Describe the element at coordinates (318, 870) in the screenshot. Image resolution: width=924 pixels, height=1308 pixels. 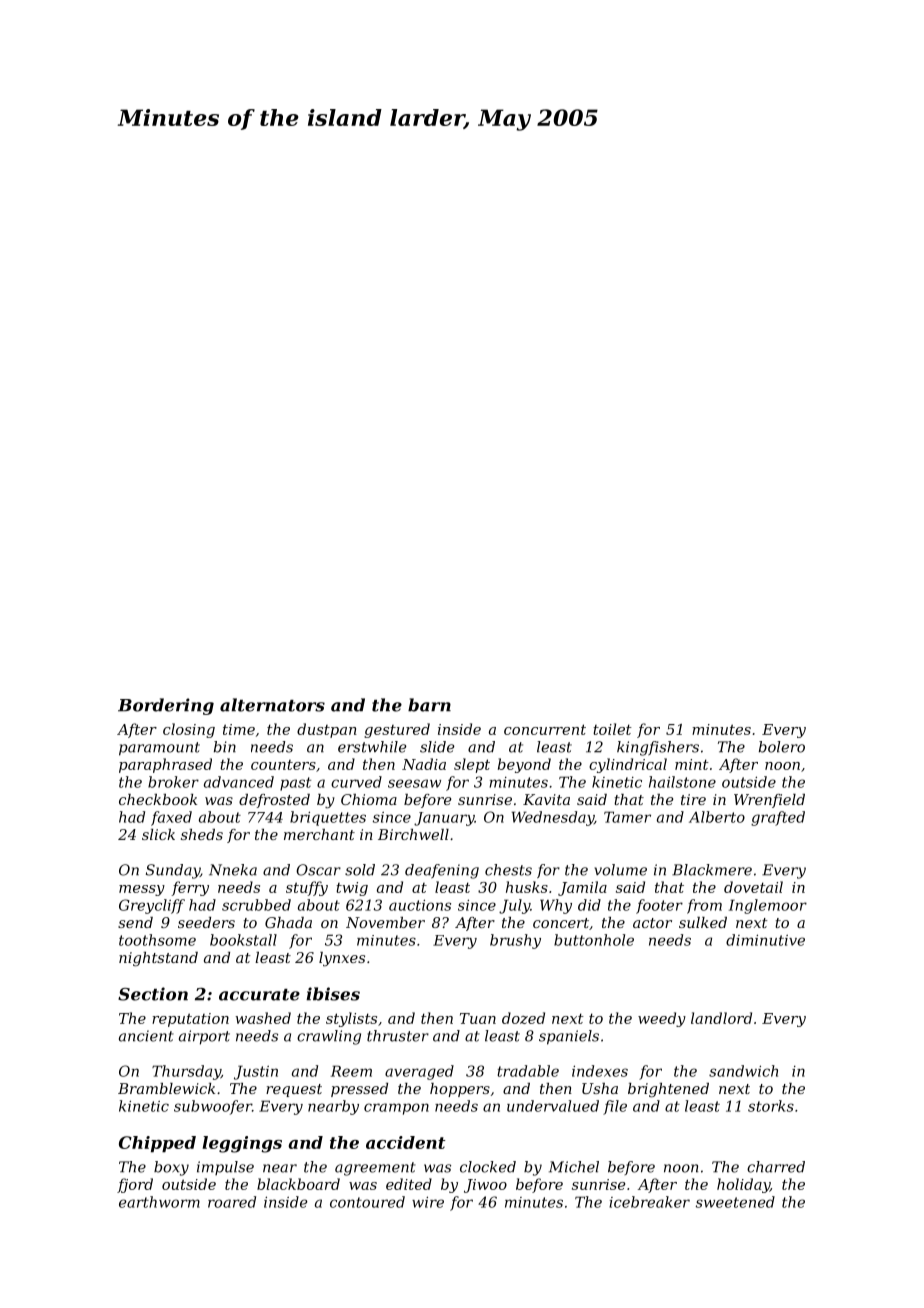
I see `Oscar` at that location.
